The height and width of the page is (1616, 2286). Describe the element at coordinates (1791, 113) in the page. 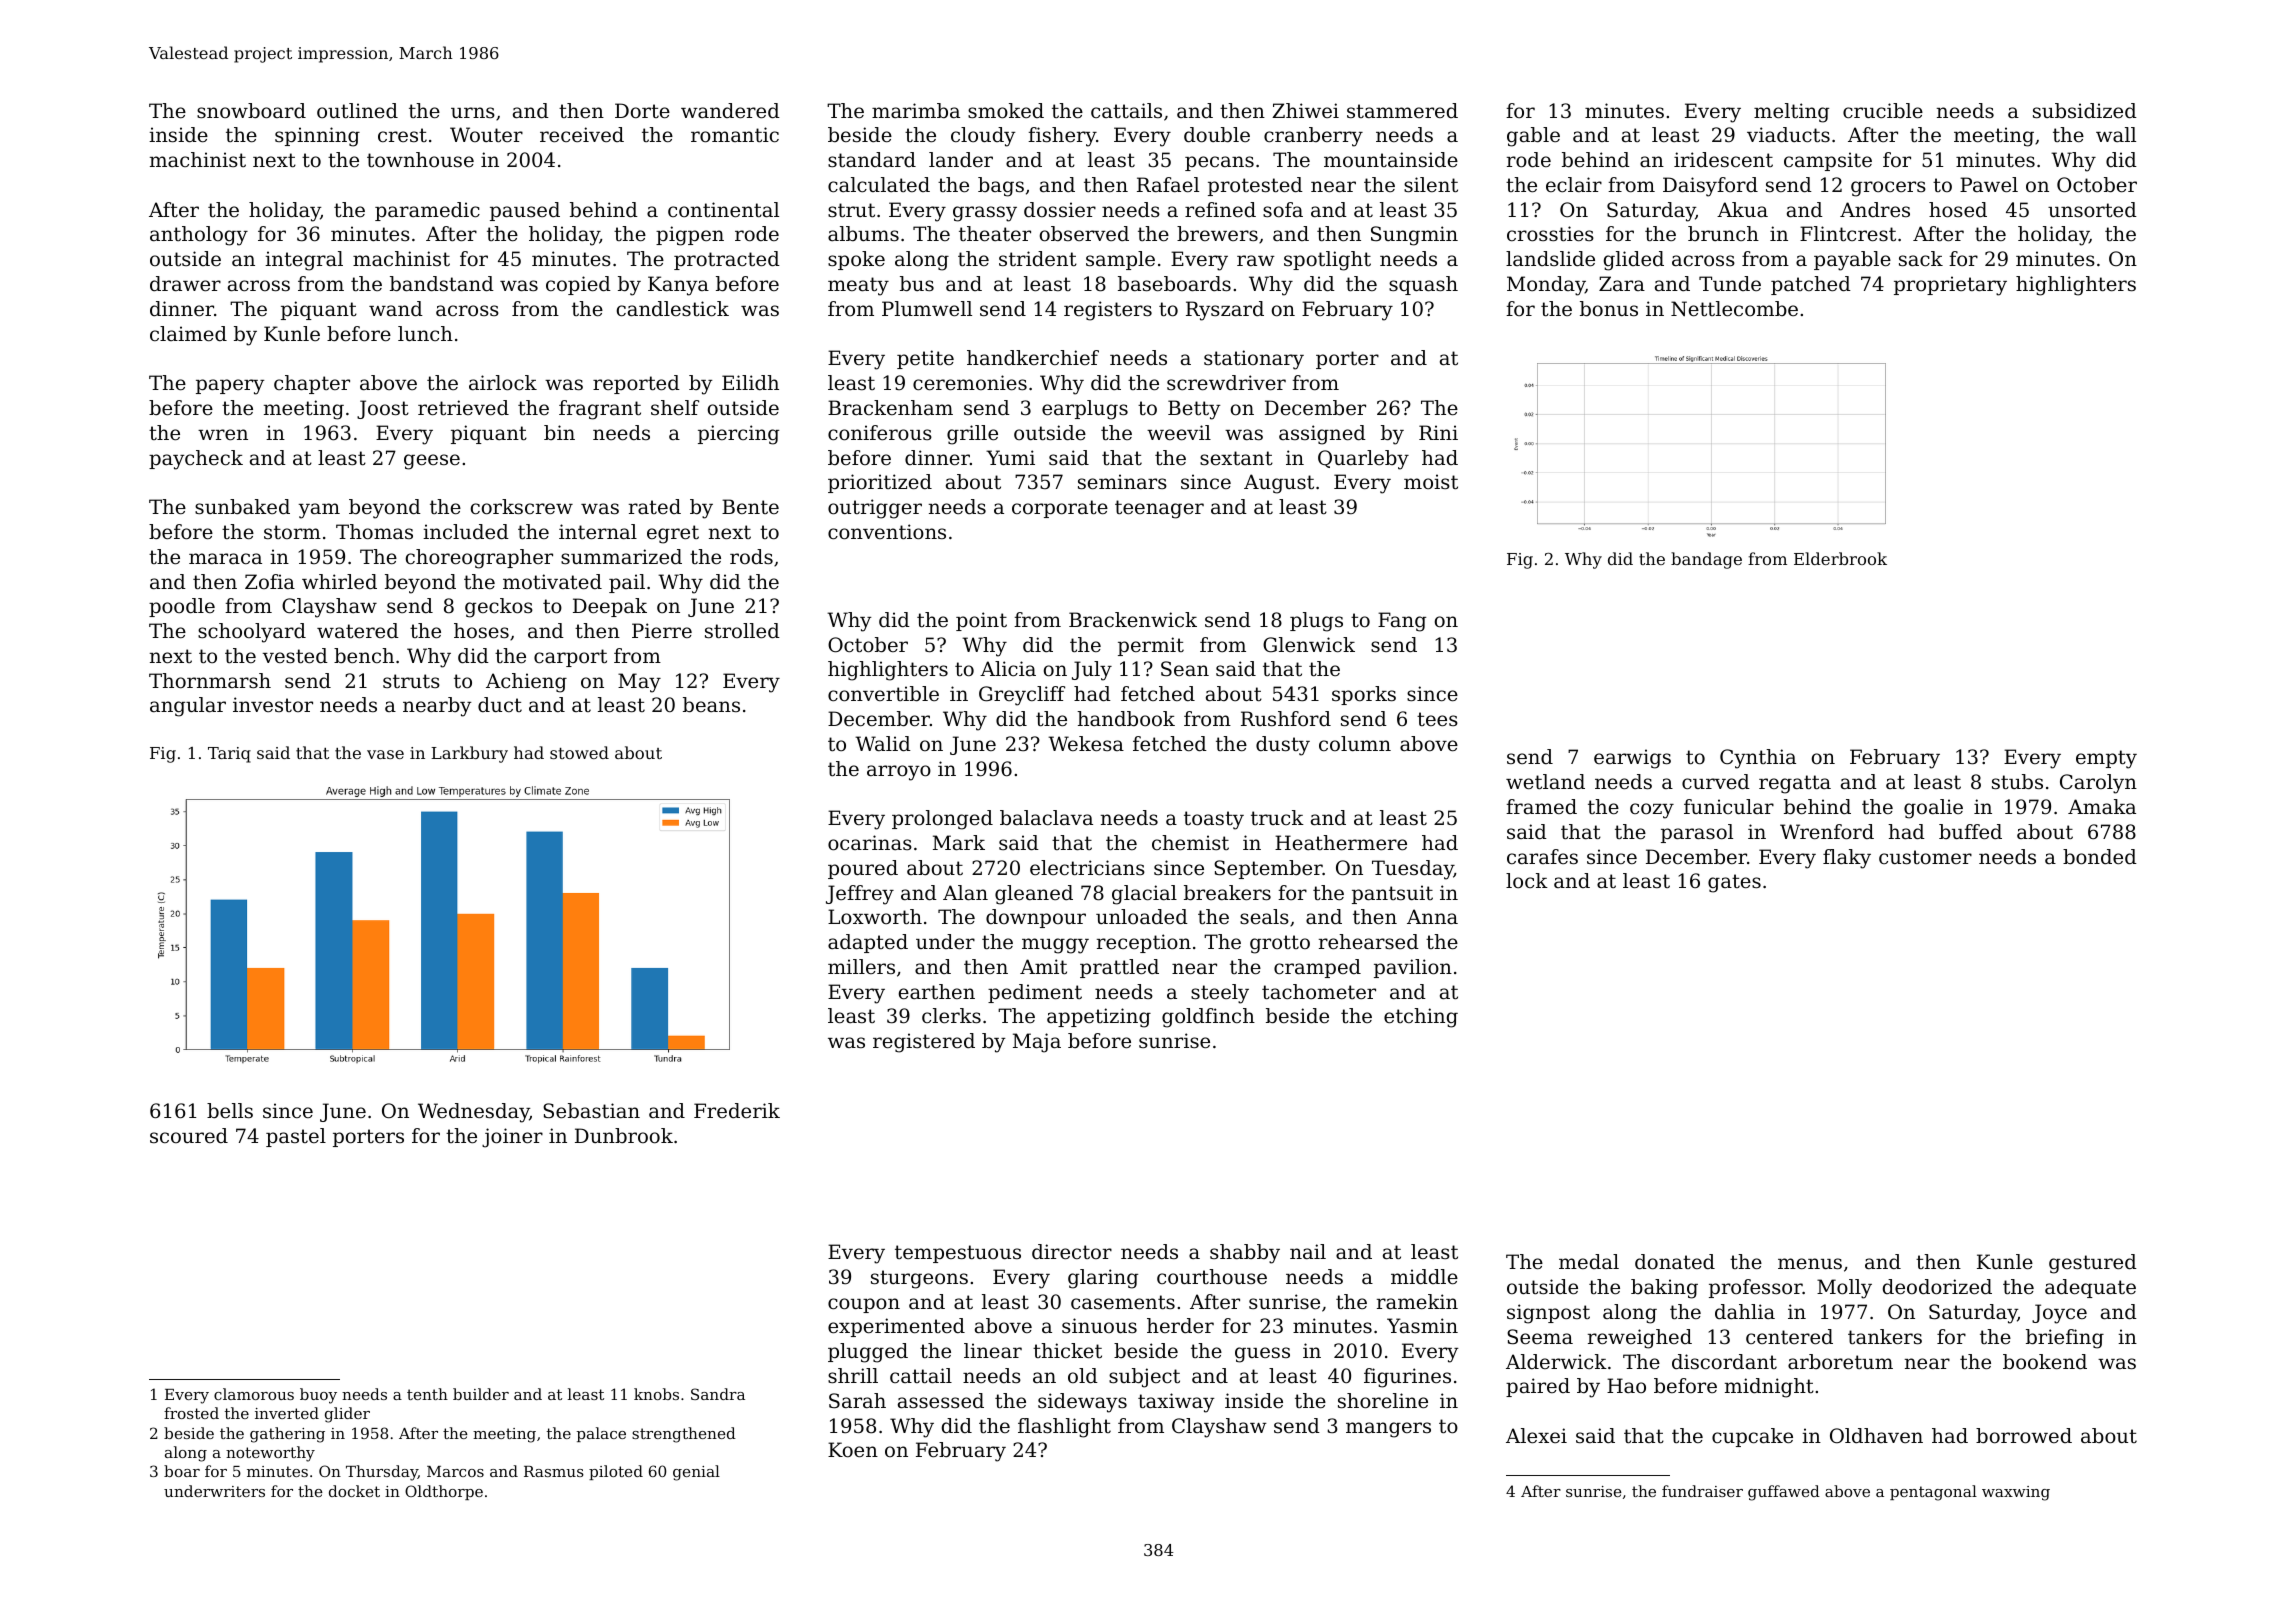

I see `melting` at that location.
